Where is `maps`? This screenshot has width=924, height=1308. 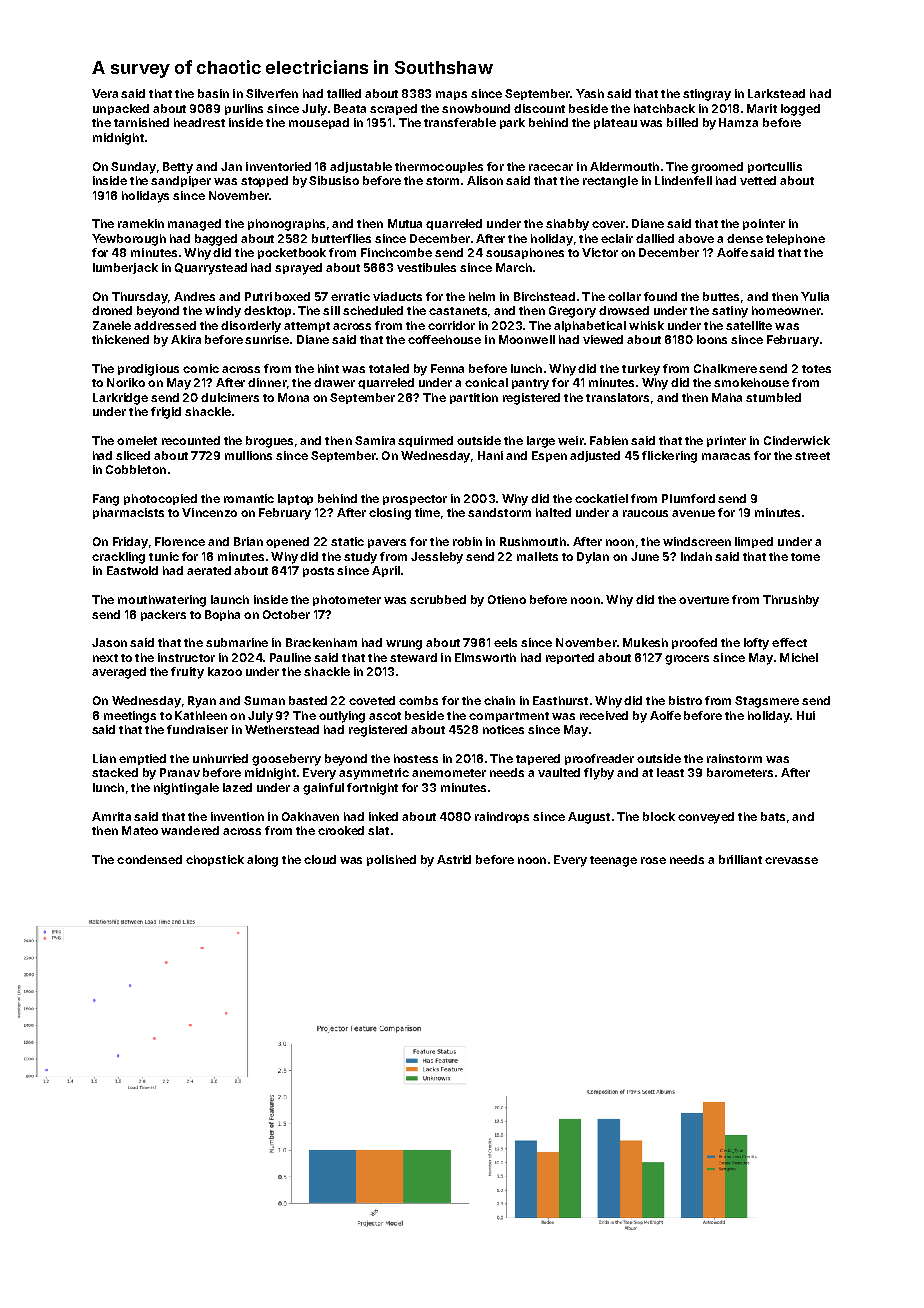
maps is located at coordinates (451, 95).
